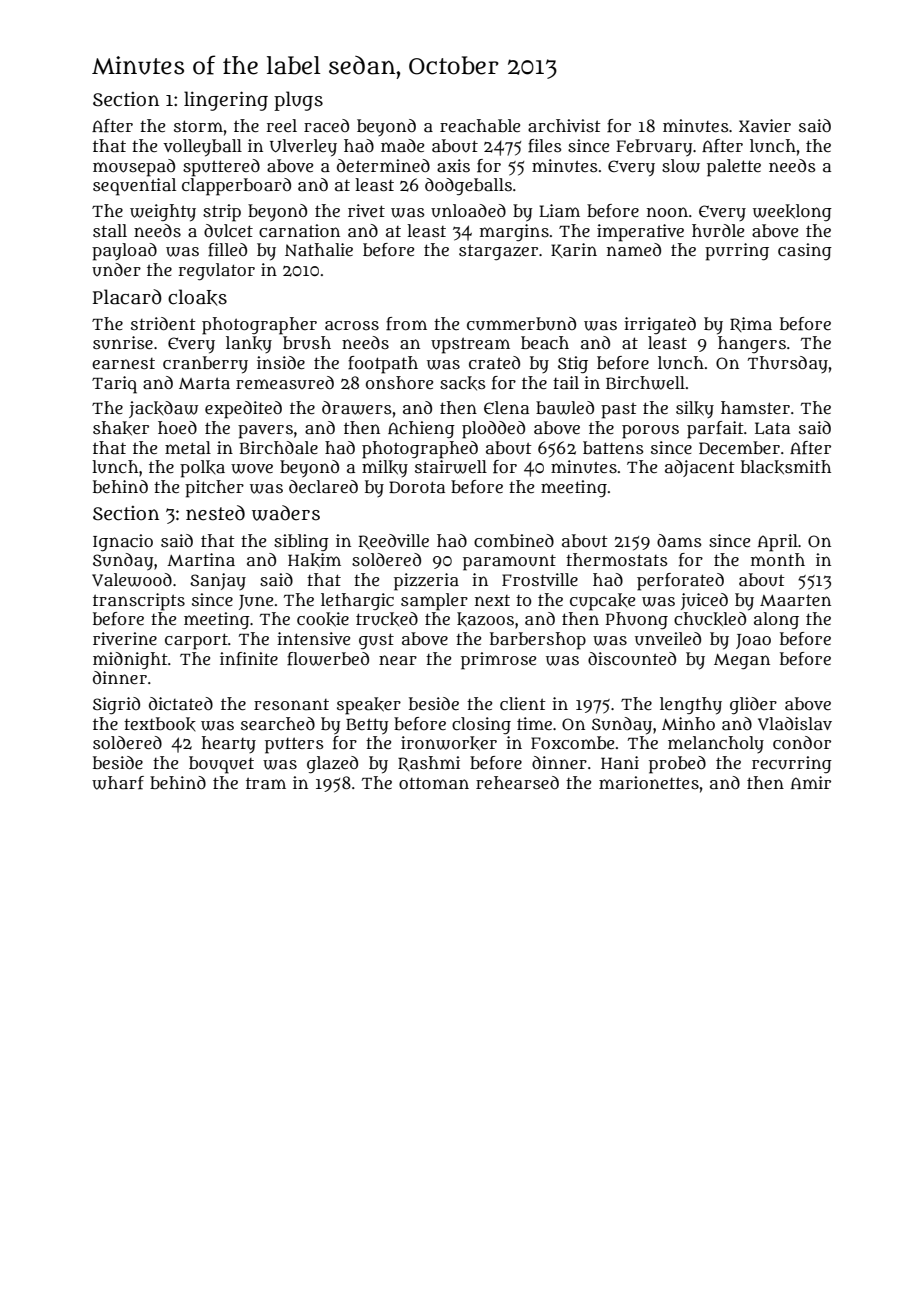 This screenshot has width=924, height=1308. Describe the element at coordinates (737, 252) in the screenshot. I see `purring` at that location.
